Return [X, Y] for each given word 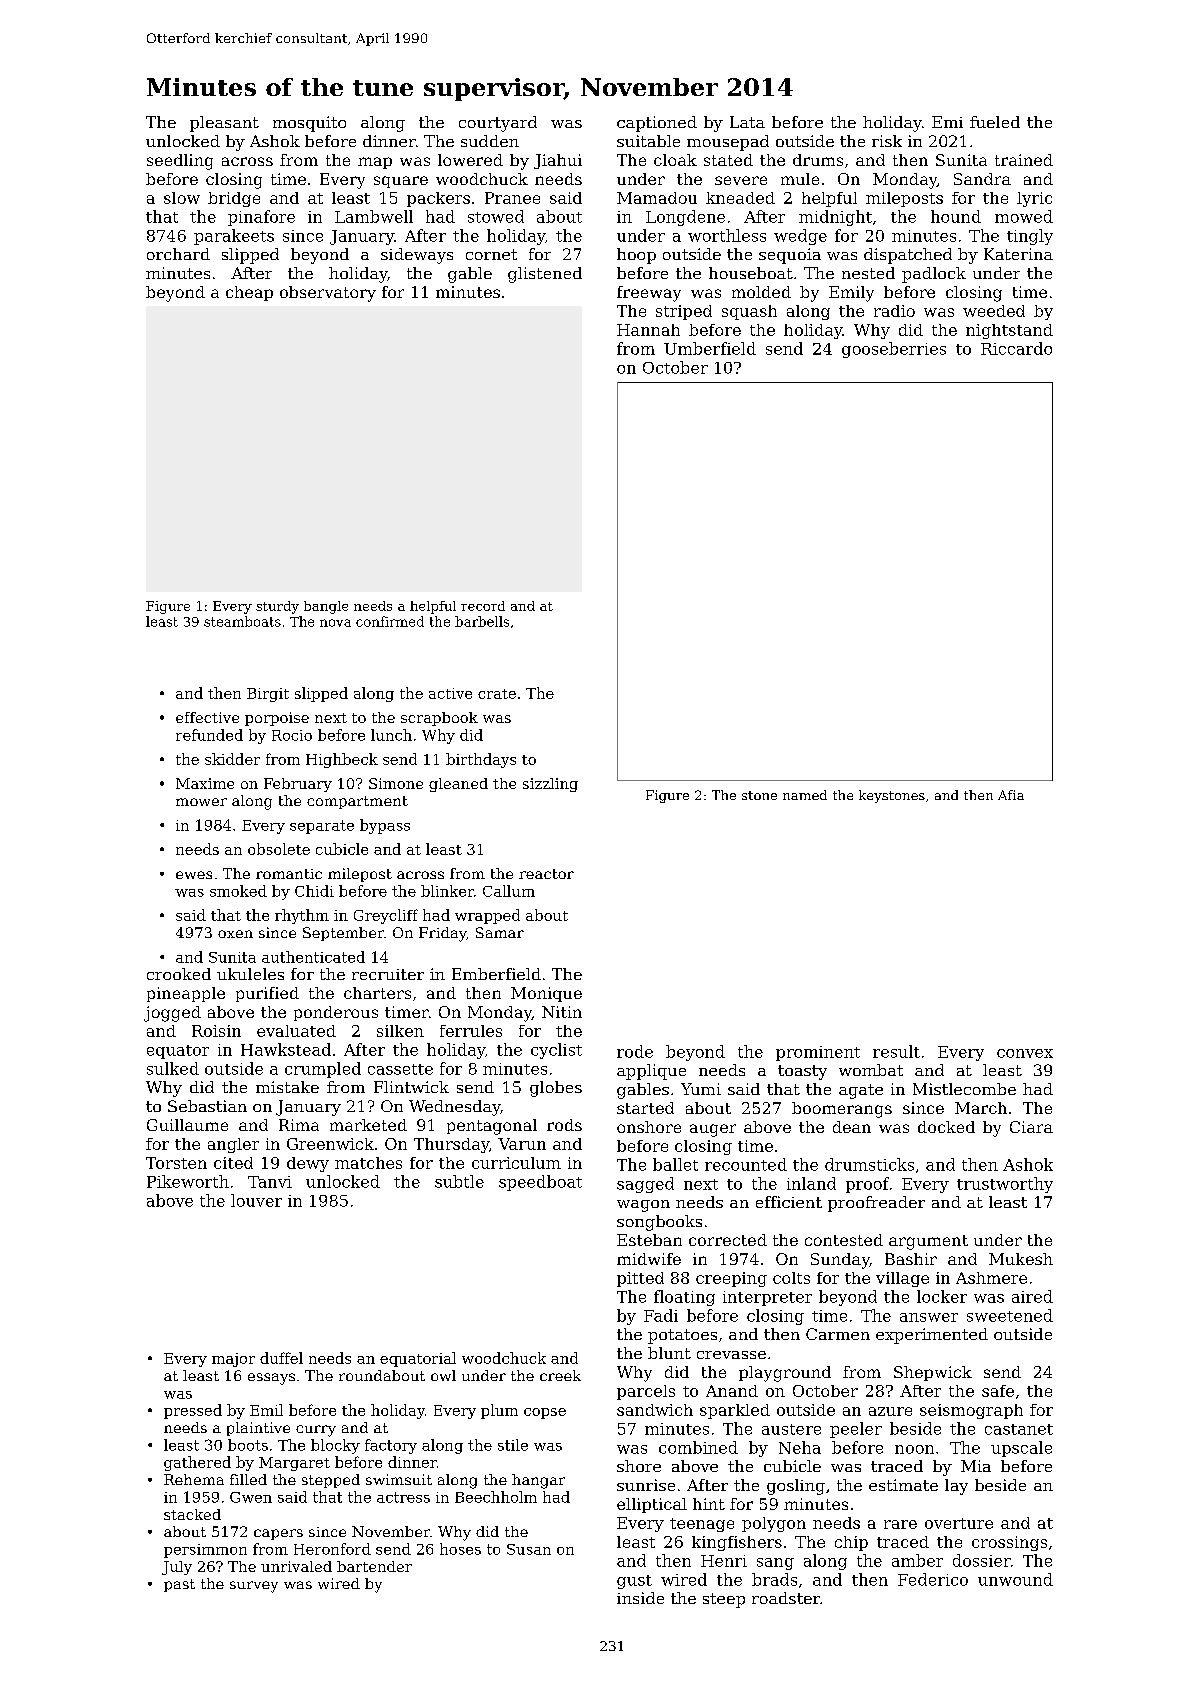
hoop [636, 256]
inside [640, 1598]
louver [256, 1200]
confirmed [390, 621]
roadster [786, 1598]
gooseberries [894, 350]
